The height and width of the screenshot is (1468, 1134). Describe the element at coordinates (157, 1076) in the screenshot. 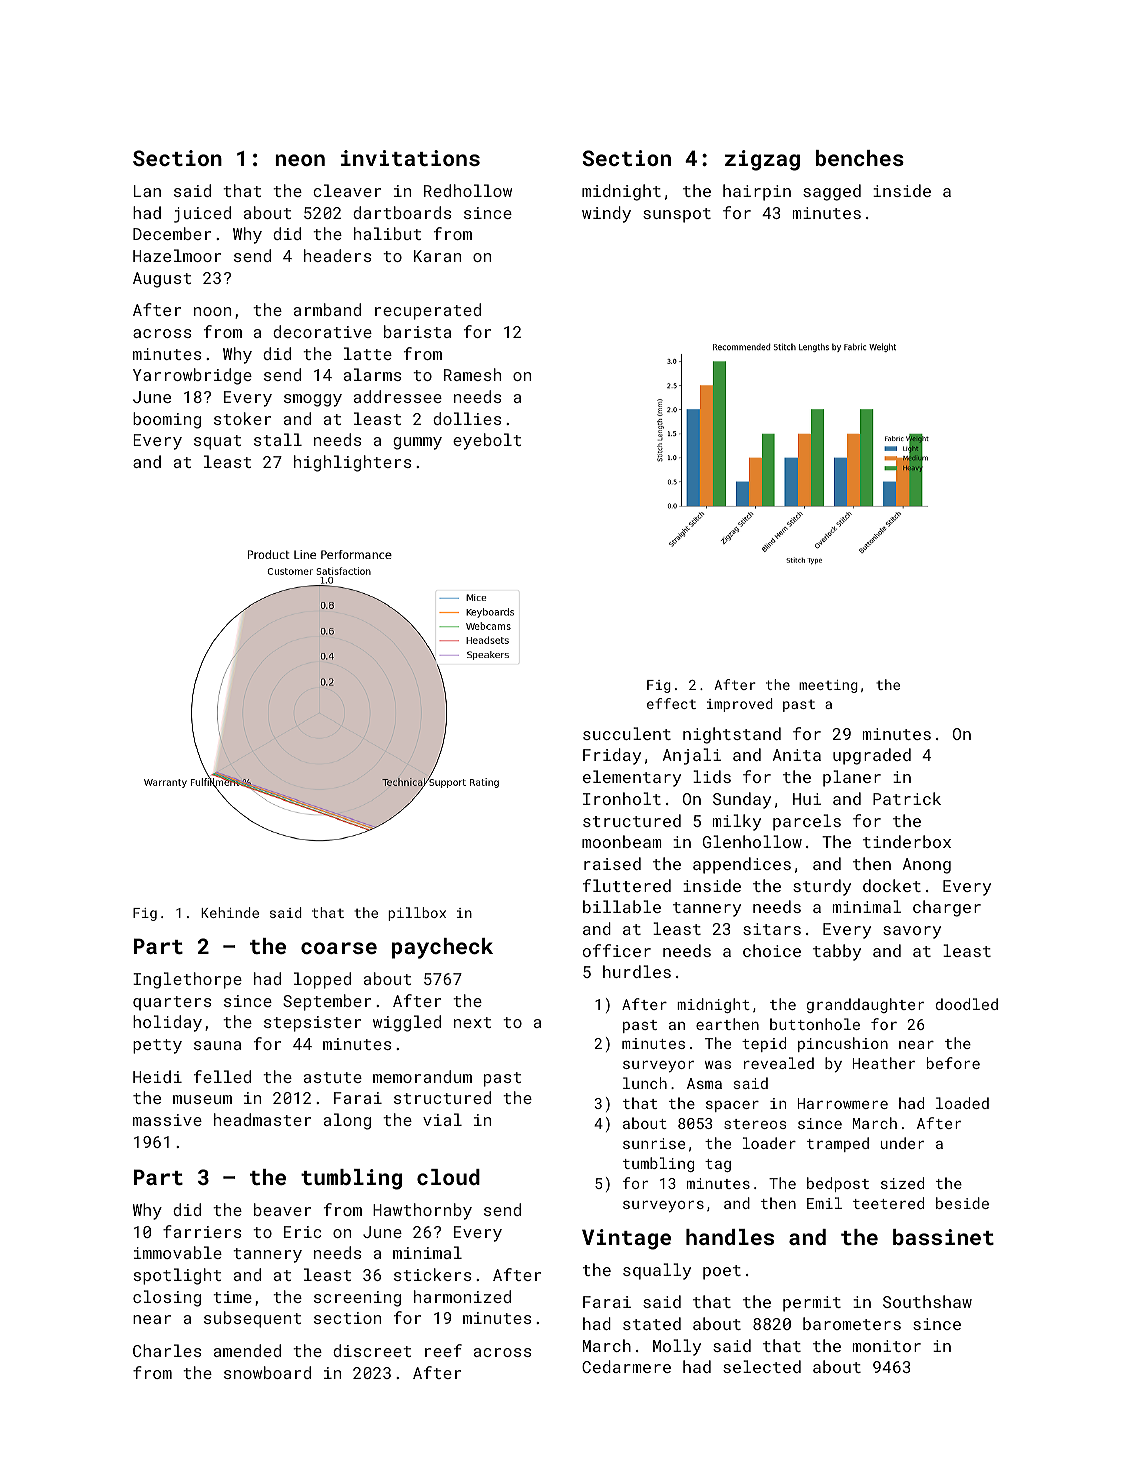

I see `Heidi` at that location.
